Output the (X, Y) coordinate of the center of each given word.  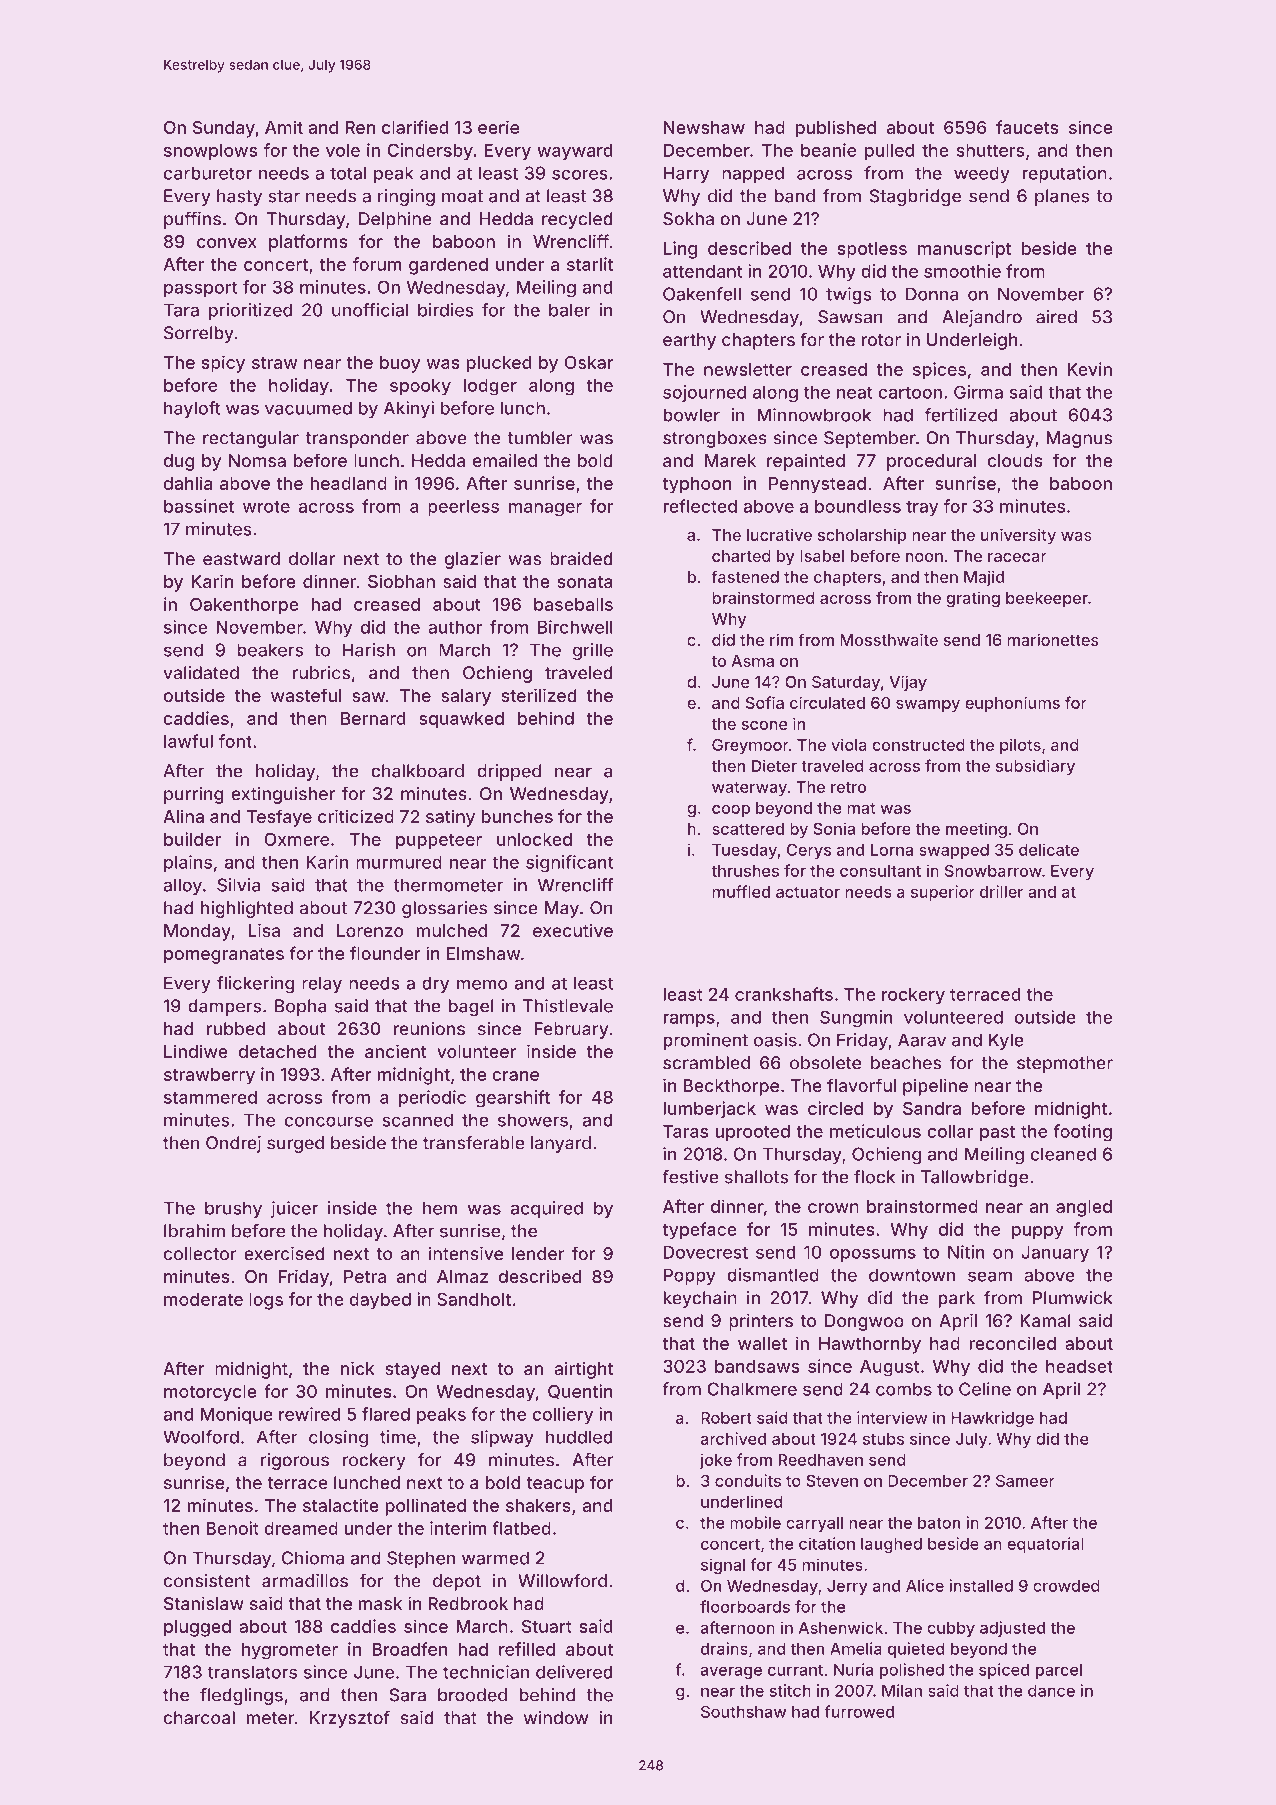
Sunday (224, 129)
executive (573, 930)
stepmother (1065, 1064)
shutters (991, 150)
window (556, 1718)
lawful (188, 741)
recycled (577, 220)
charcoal (199, 1718)
